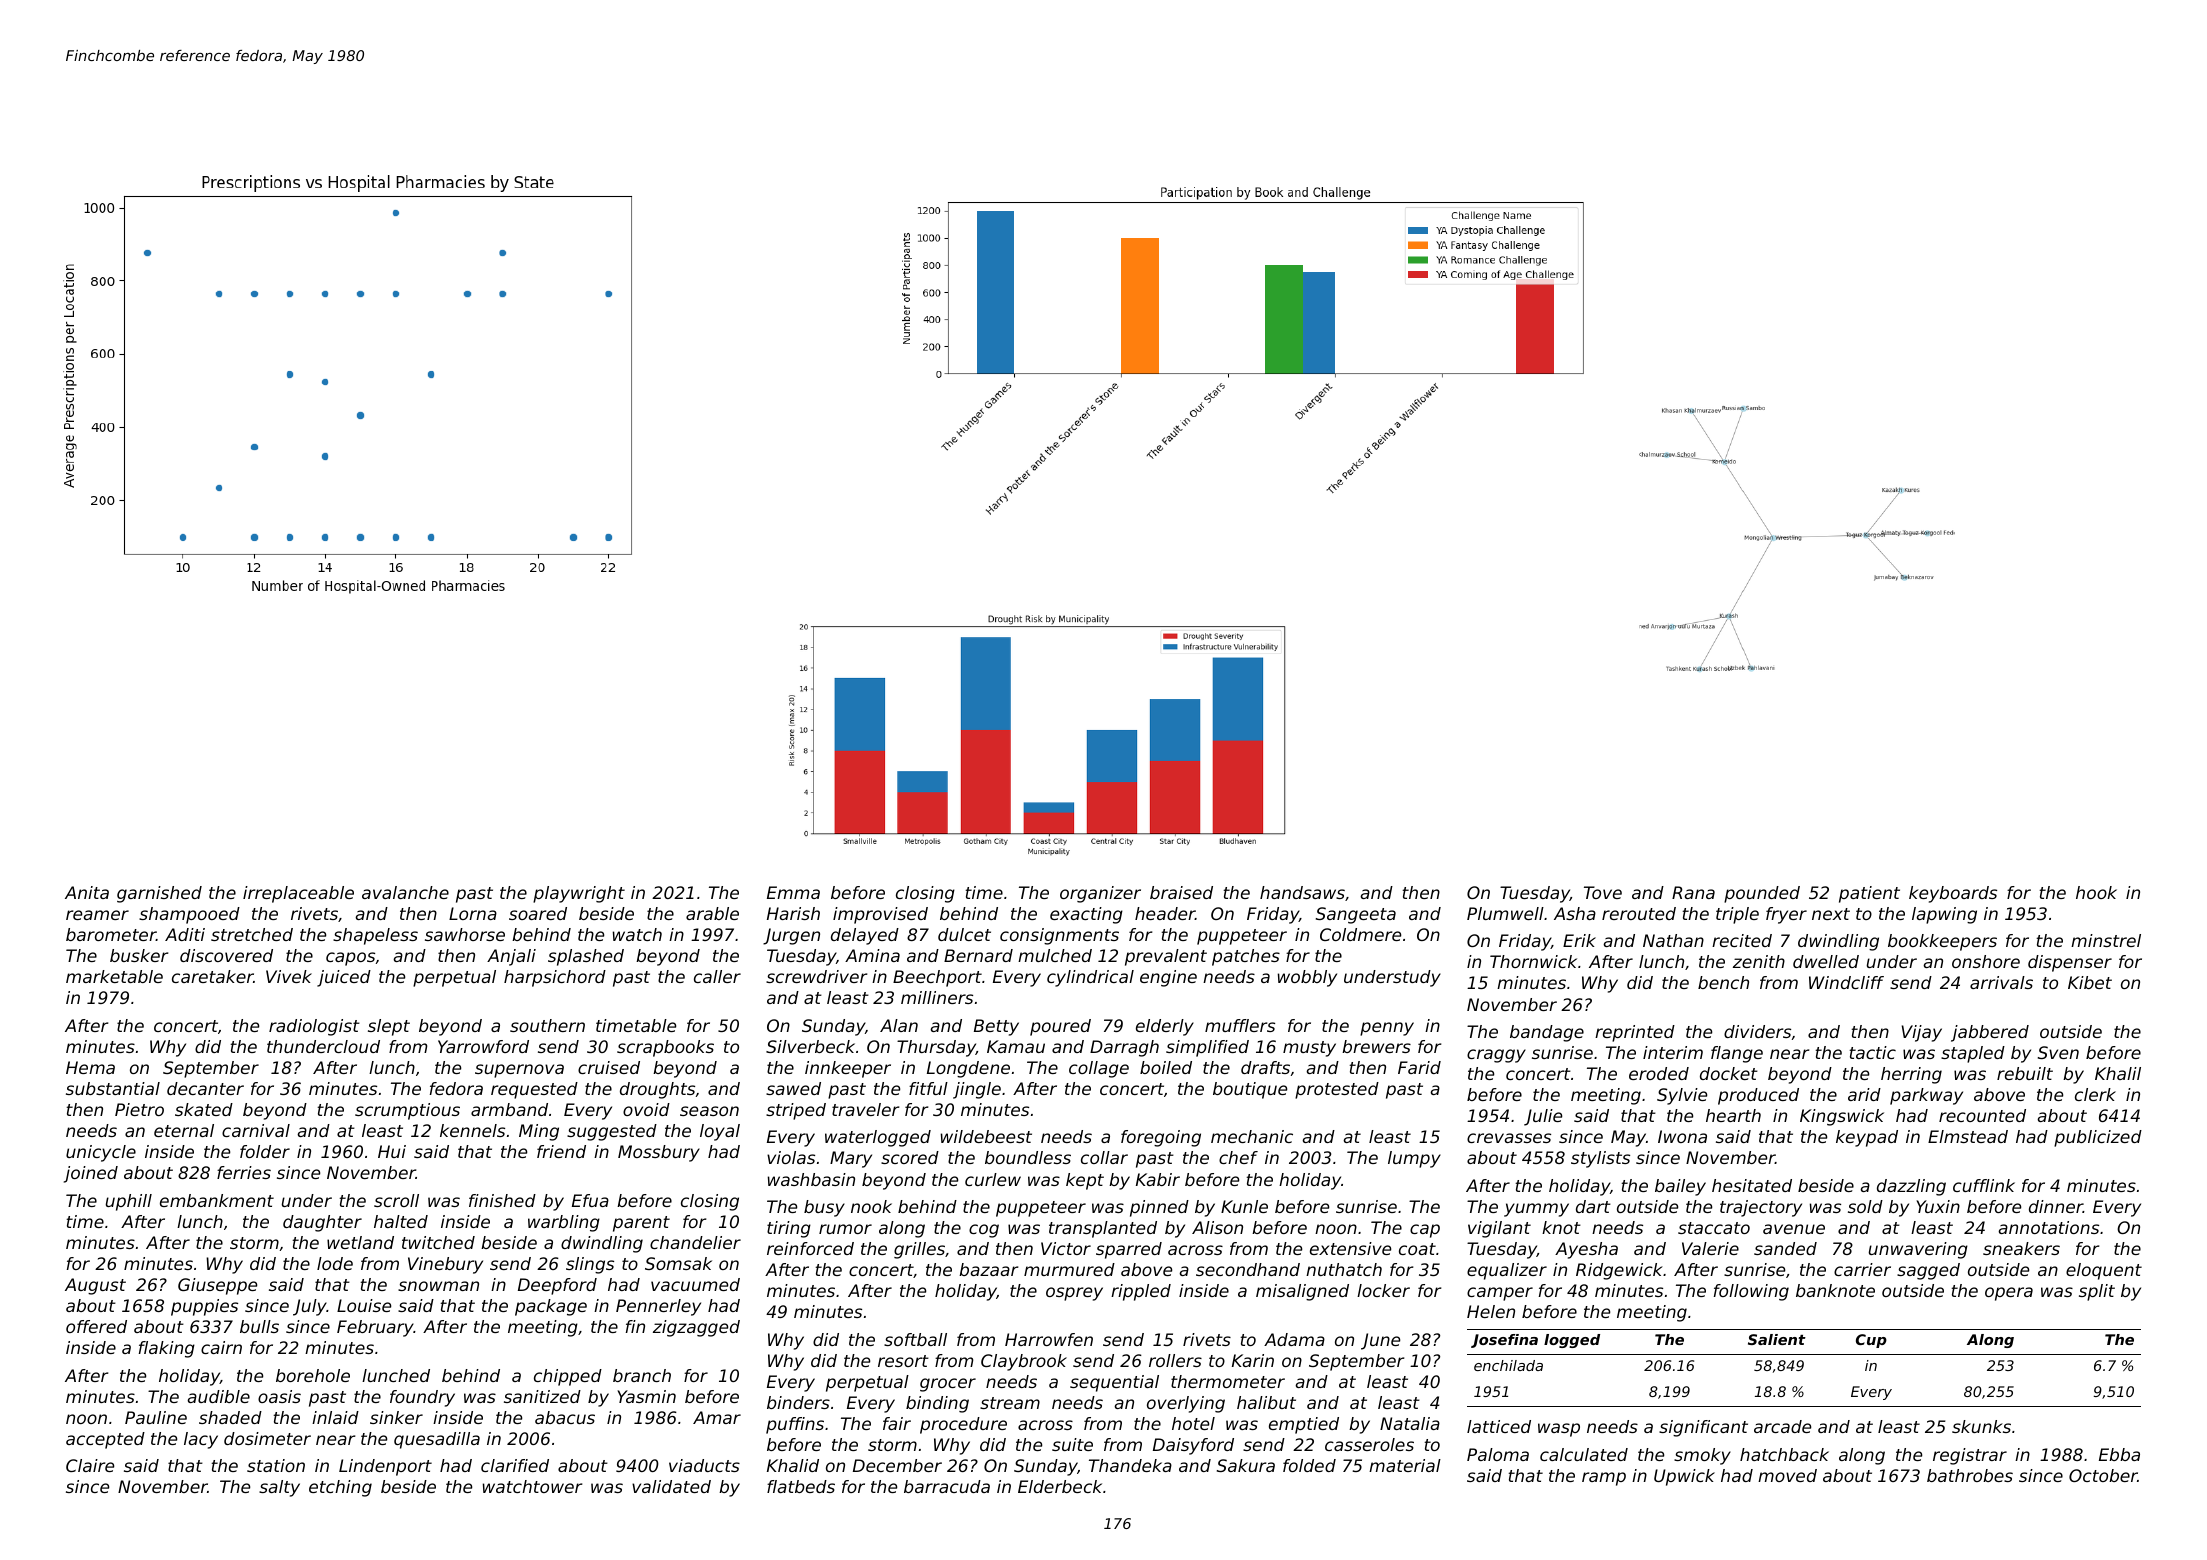  I want to click on sold, so click(1865, 1206).
